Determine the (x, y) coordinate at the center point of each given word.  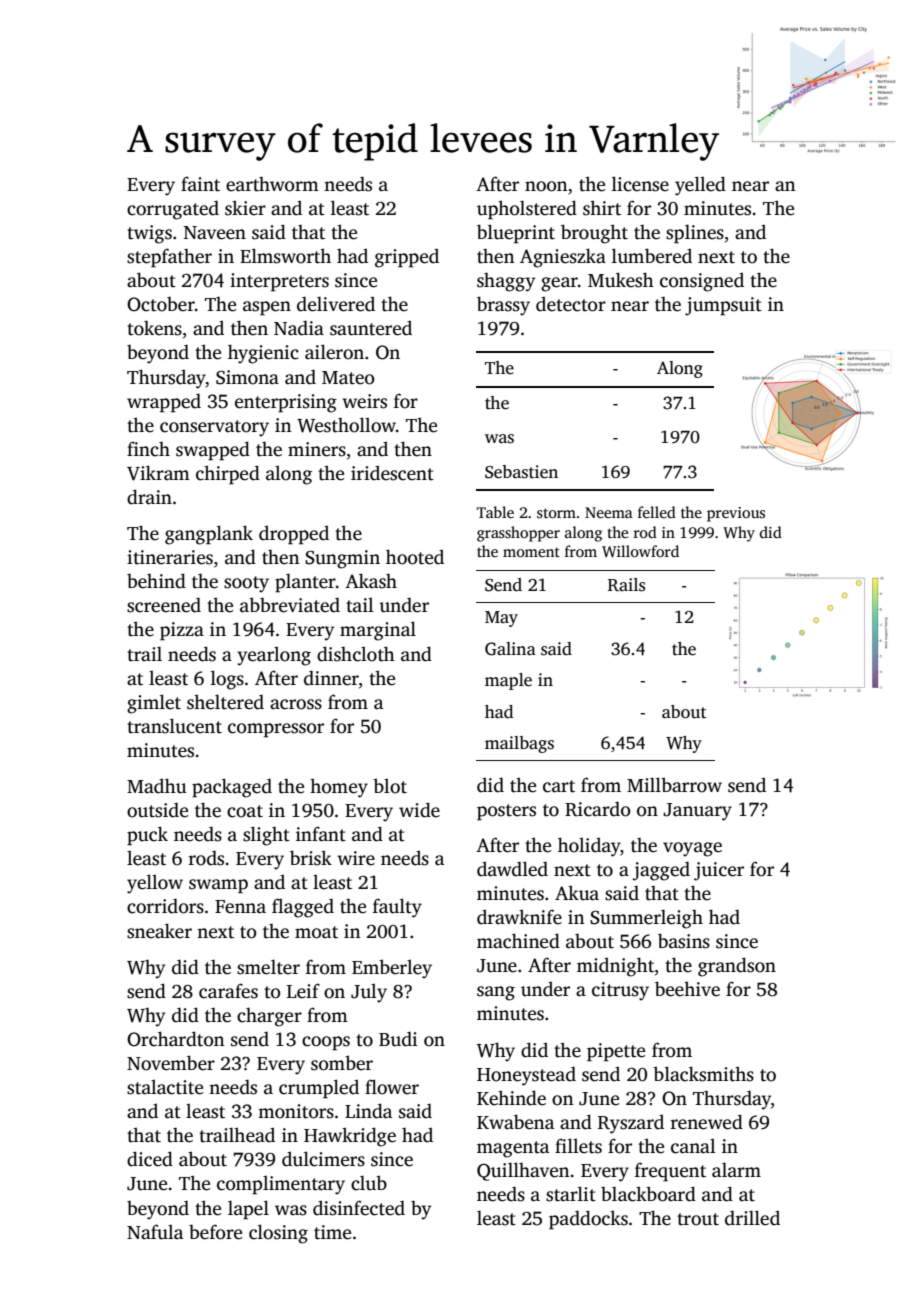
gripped (407, 258)
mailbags (519, 744)
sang (496, 993)
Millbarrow (674, 785)
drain (149, 497)
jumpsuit (723, 306)
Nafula (155, 1232)
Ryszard (631, 1124)
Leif (303, 991)
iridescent (392, 473)
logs (227, 680)
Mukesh (621, 280)
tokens (154, 328)
